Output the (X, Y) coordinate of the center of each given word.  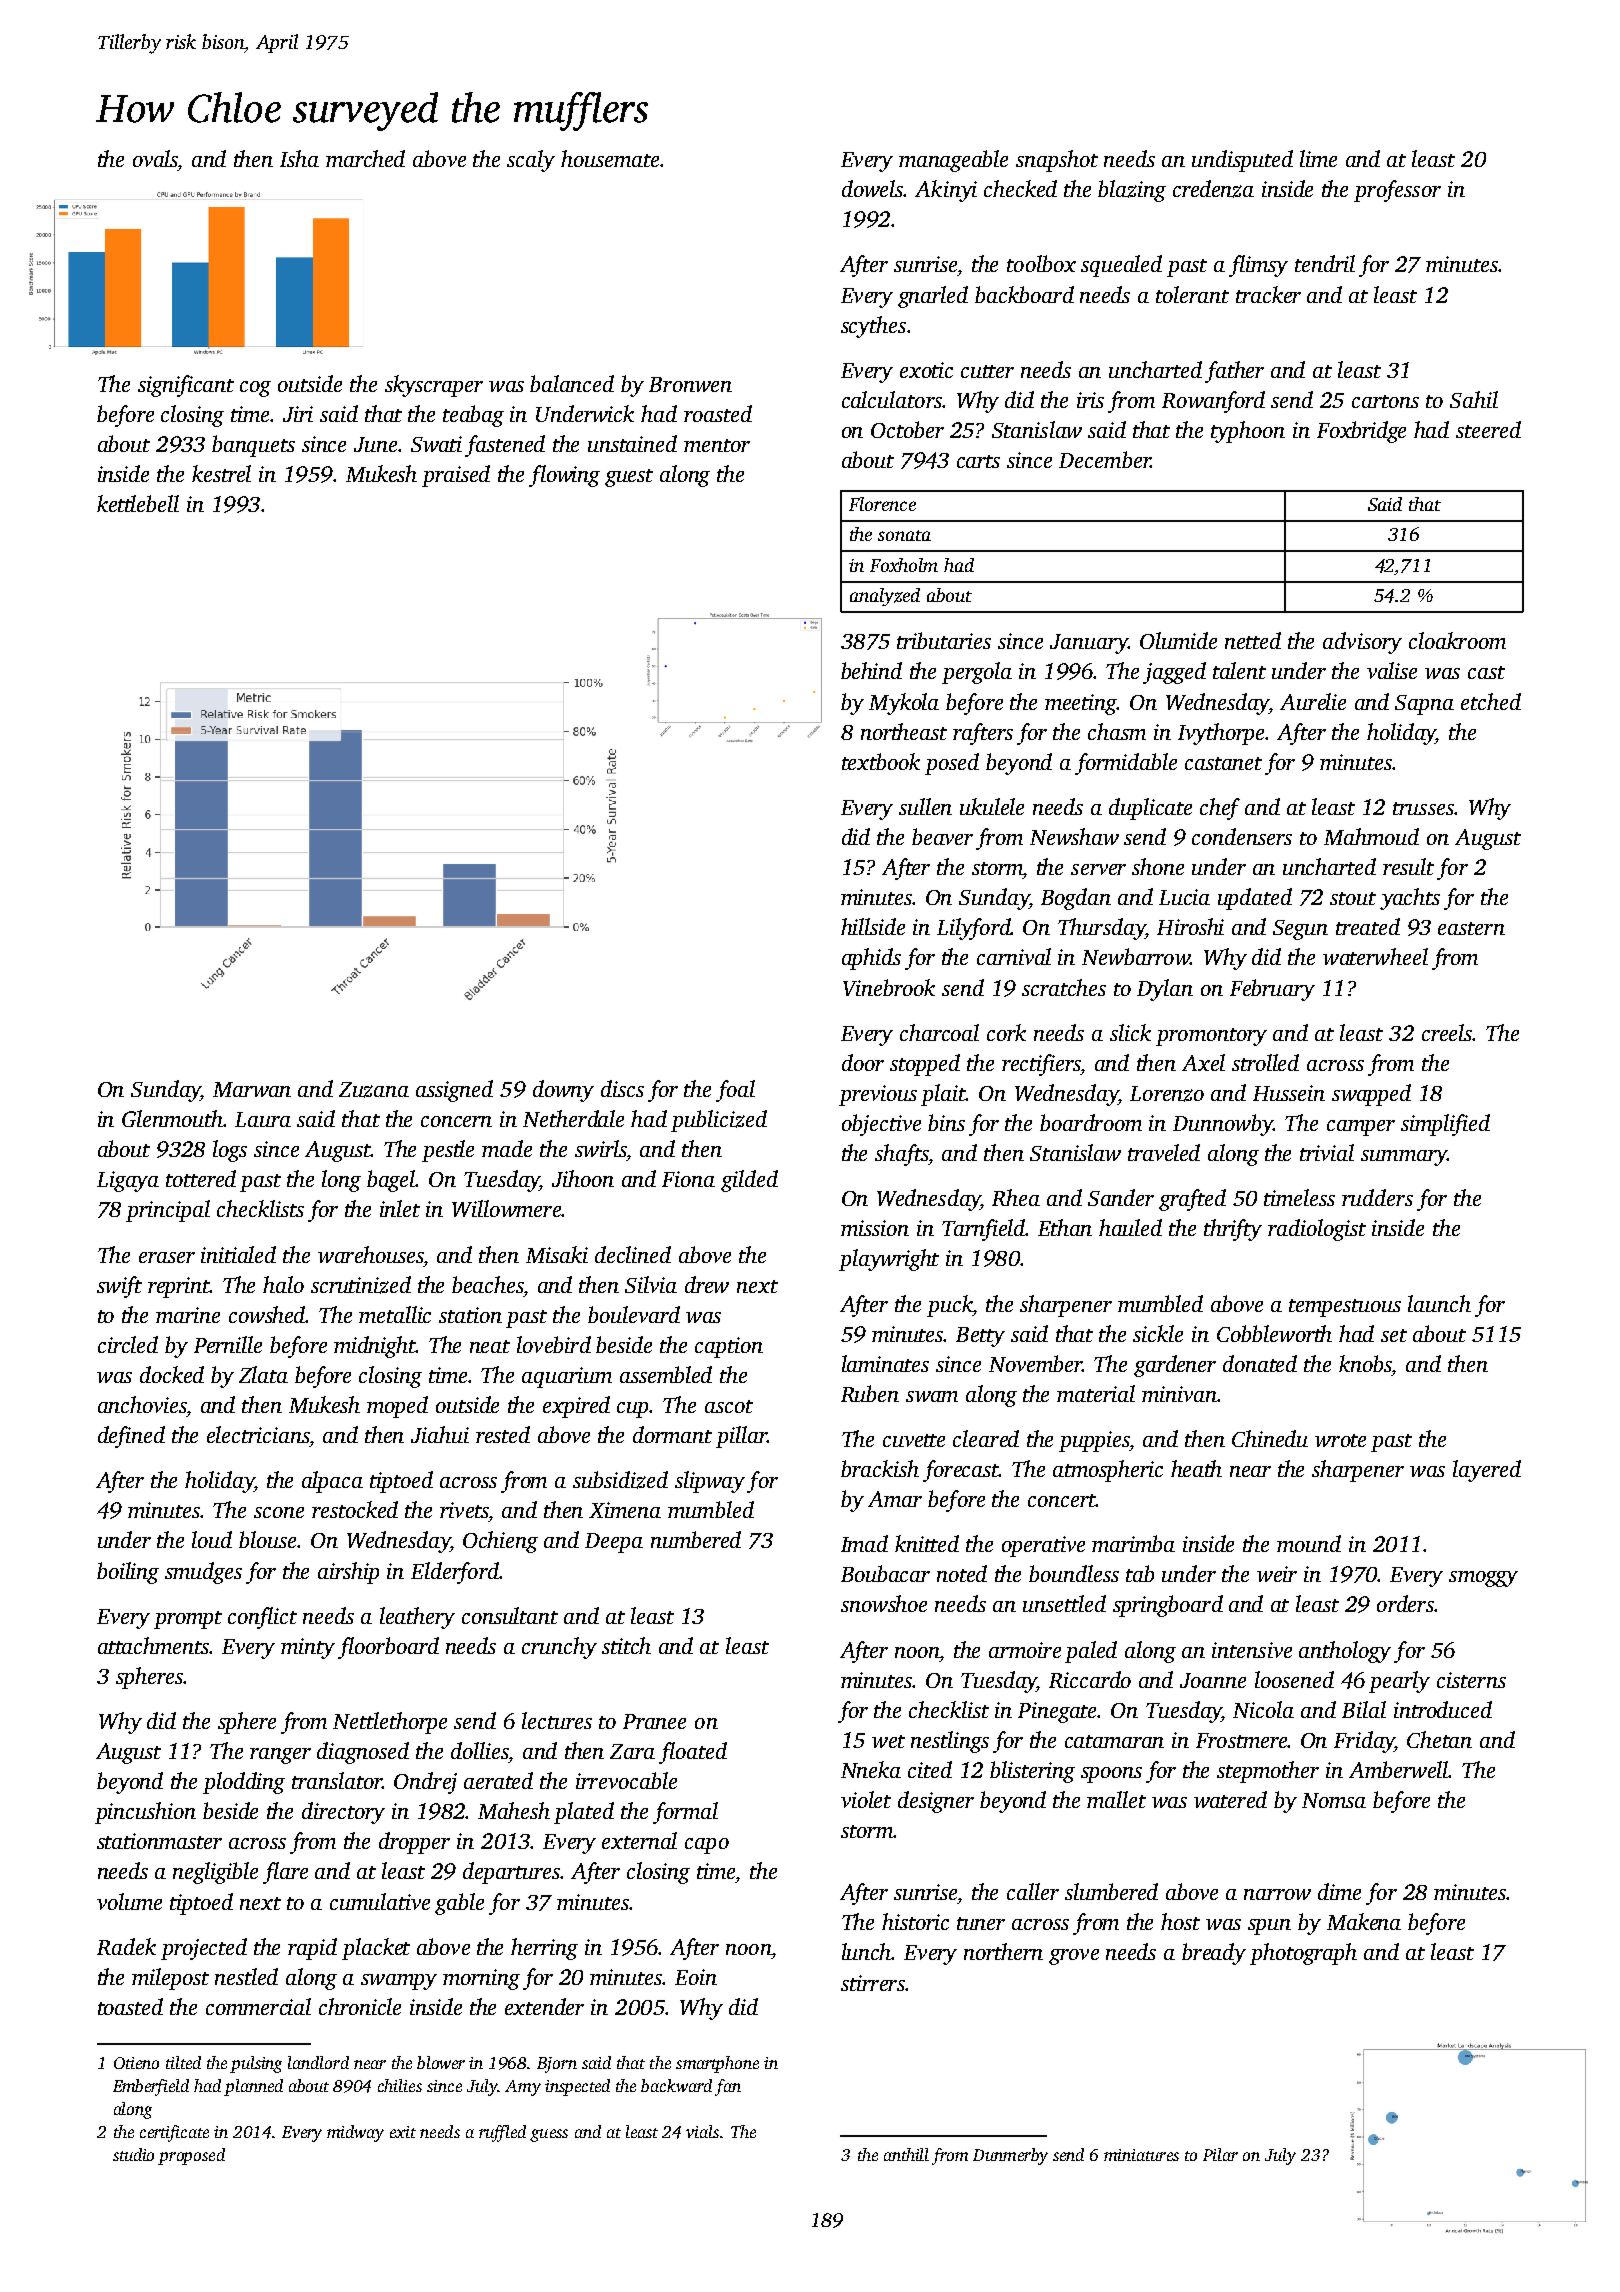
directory (343, 1813)
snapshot (1057, 161)
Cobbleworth (1274, 1333)
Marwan (252, 1089)
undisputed (1242, 161)
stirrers (873, 1983)
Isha (299, 158)
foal (735, 1091)
